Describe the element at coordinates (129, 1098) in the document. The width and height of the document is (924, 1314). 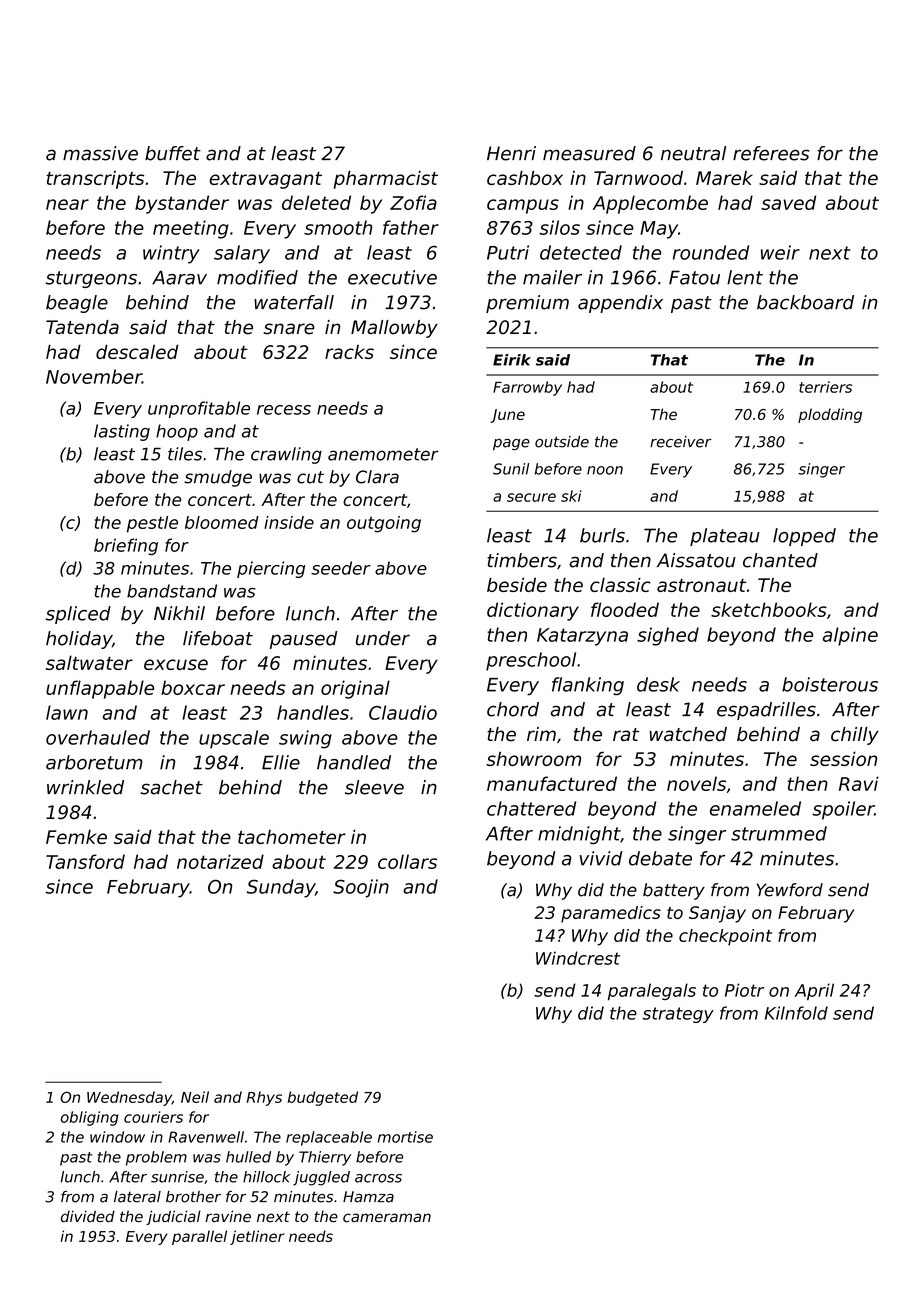
I see `Wednesday` at that location.
